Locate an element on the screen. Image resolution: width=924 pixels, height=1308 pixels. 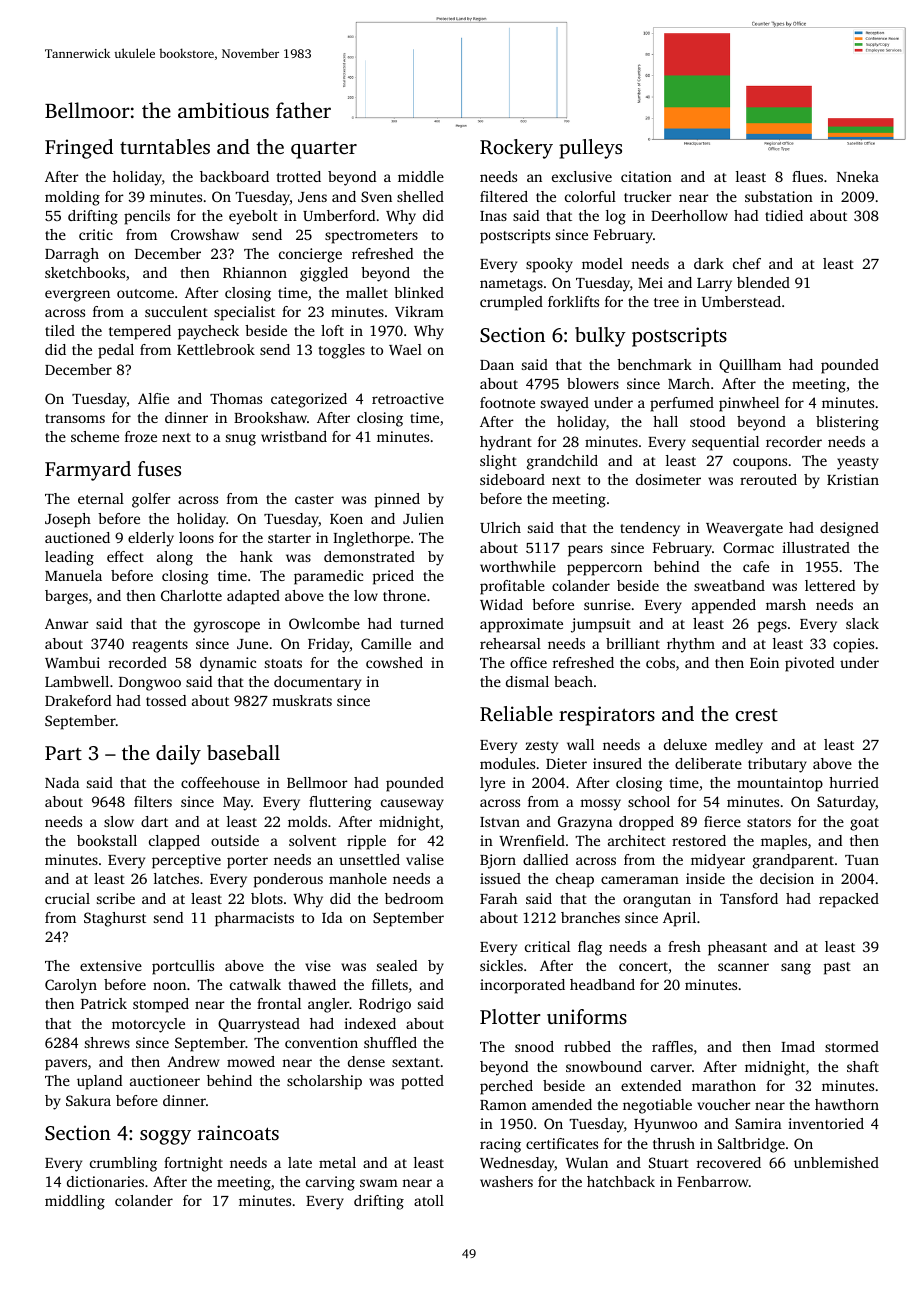
mallet is located at coordinates (367, 292).
